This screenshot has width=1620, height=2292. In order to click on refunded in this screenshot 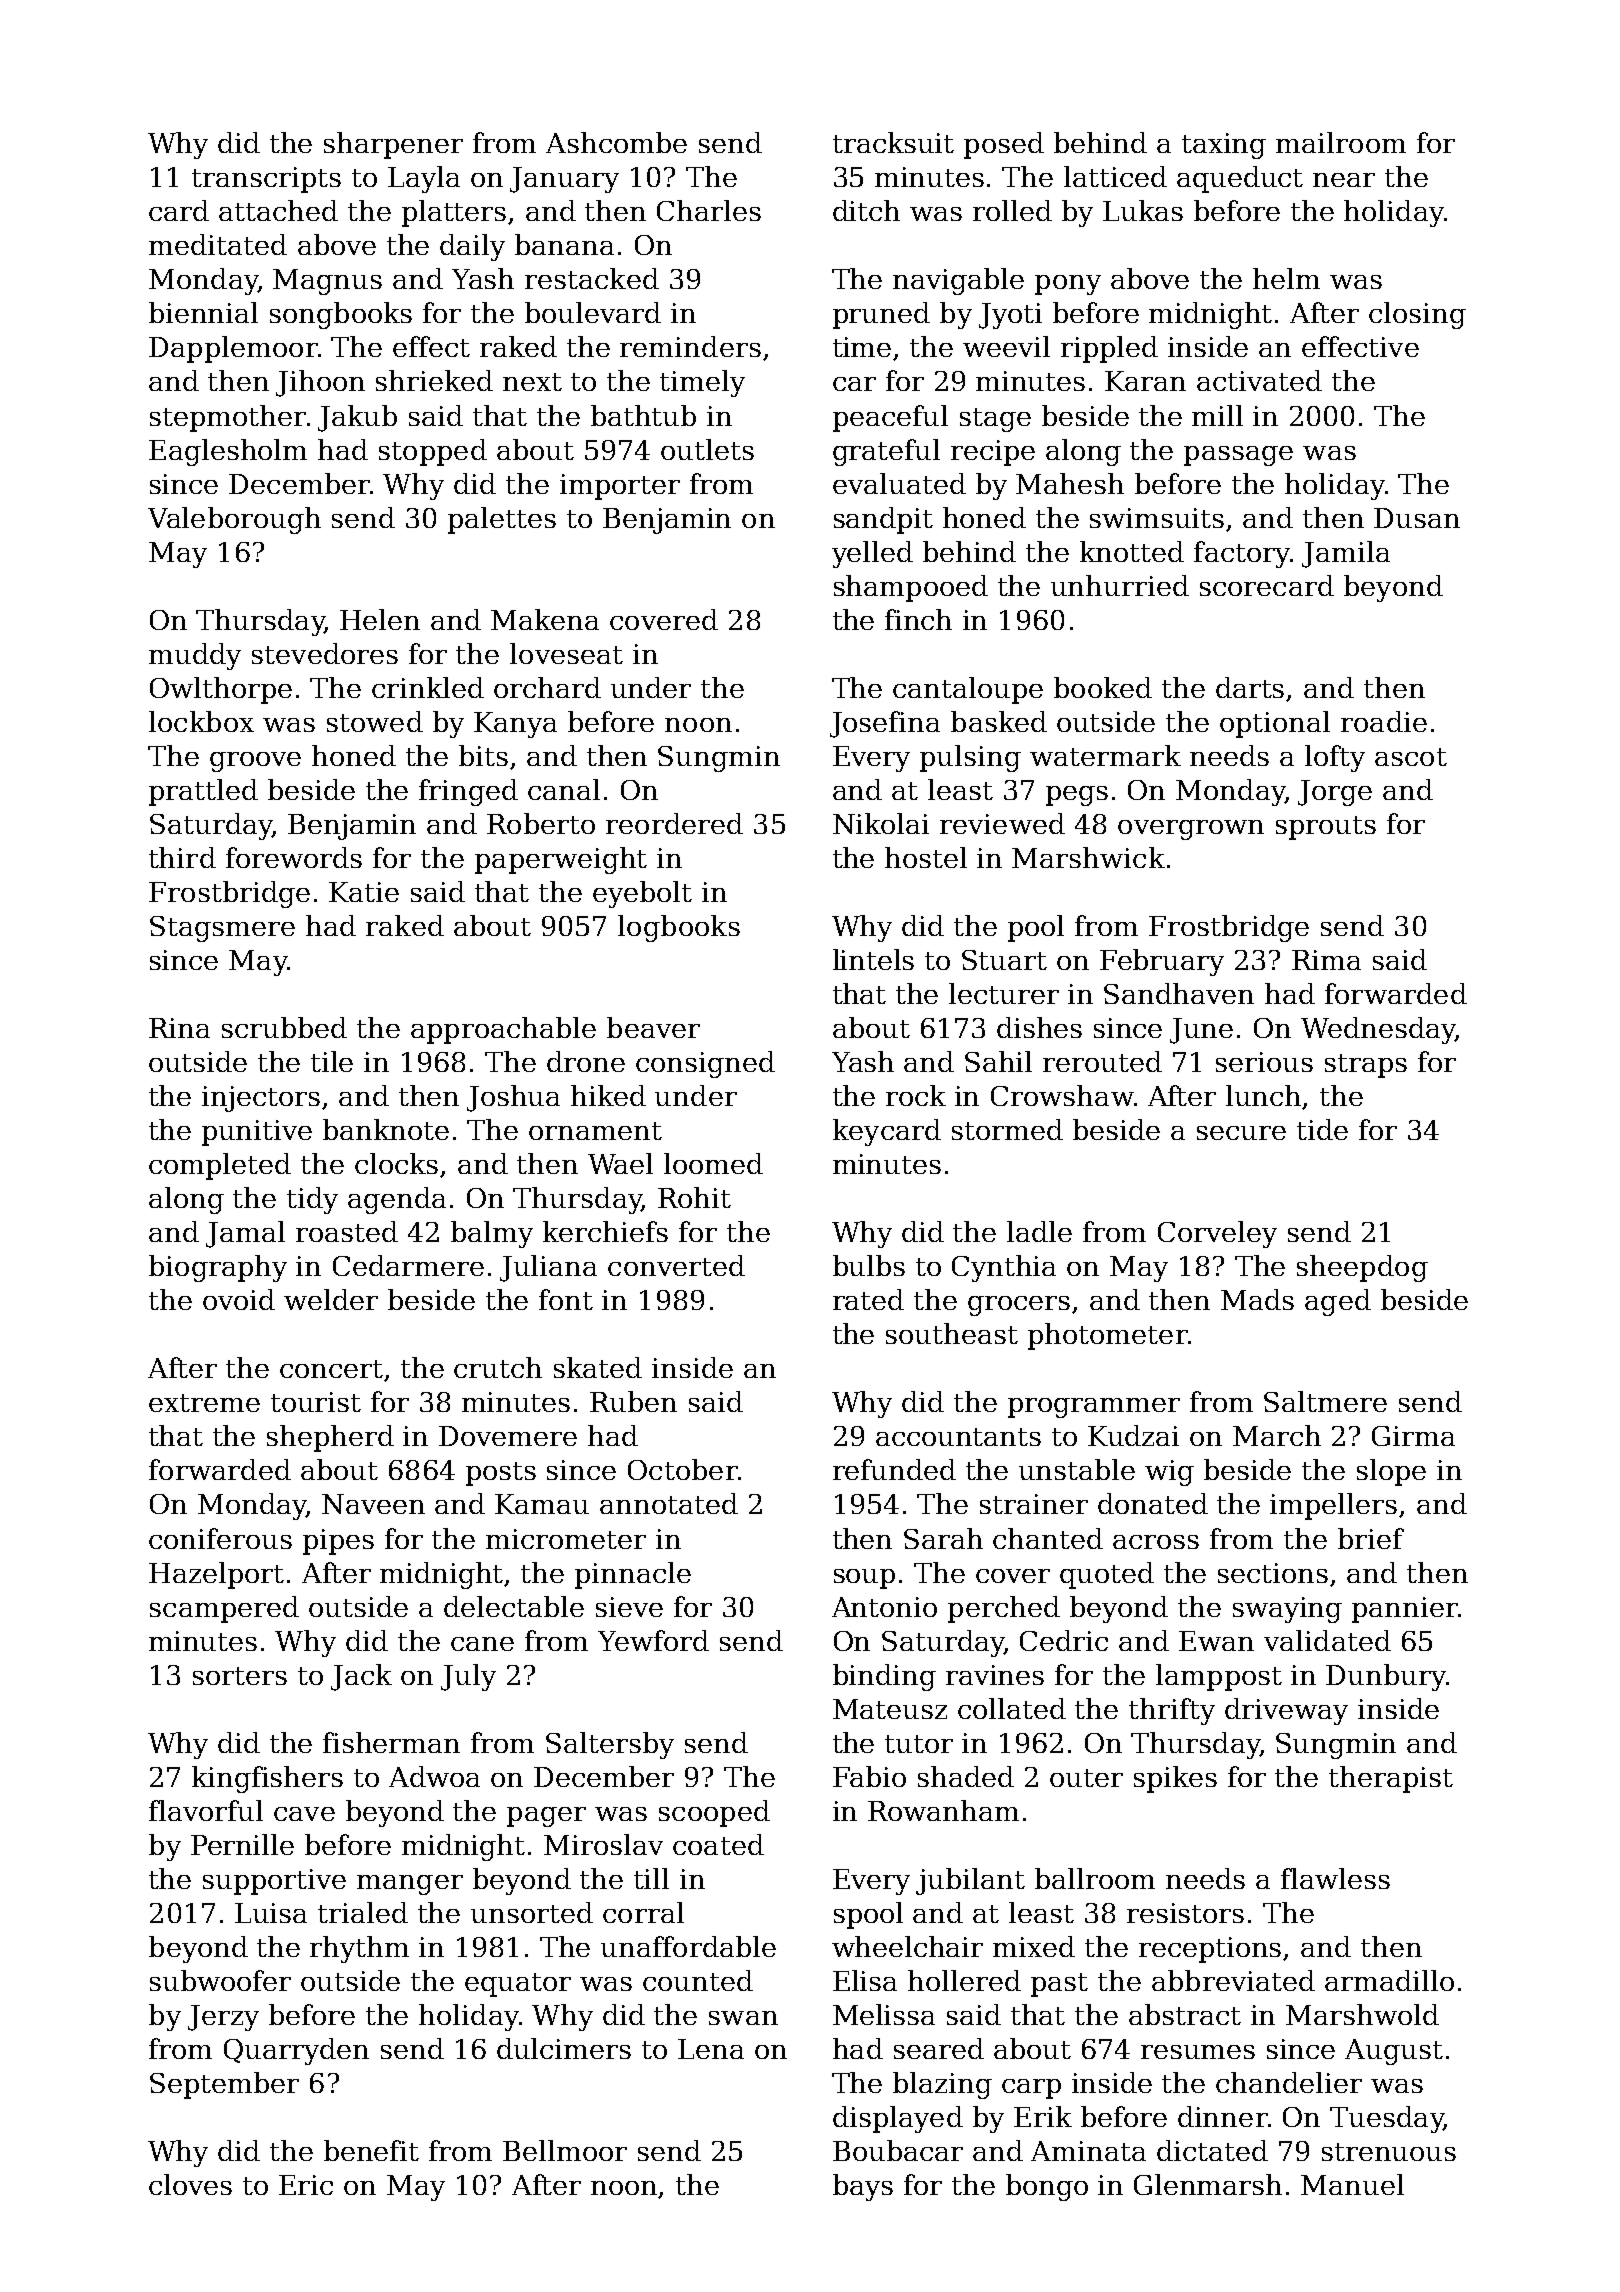, I will do `click(894, 1469)`.
